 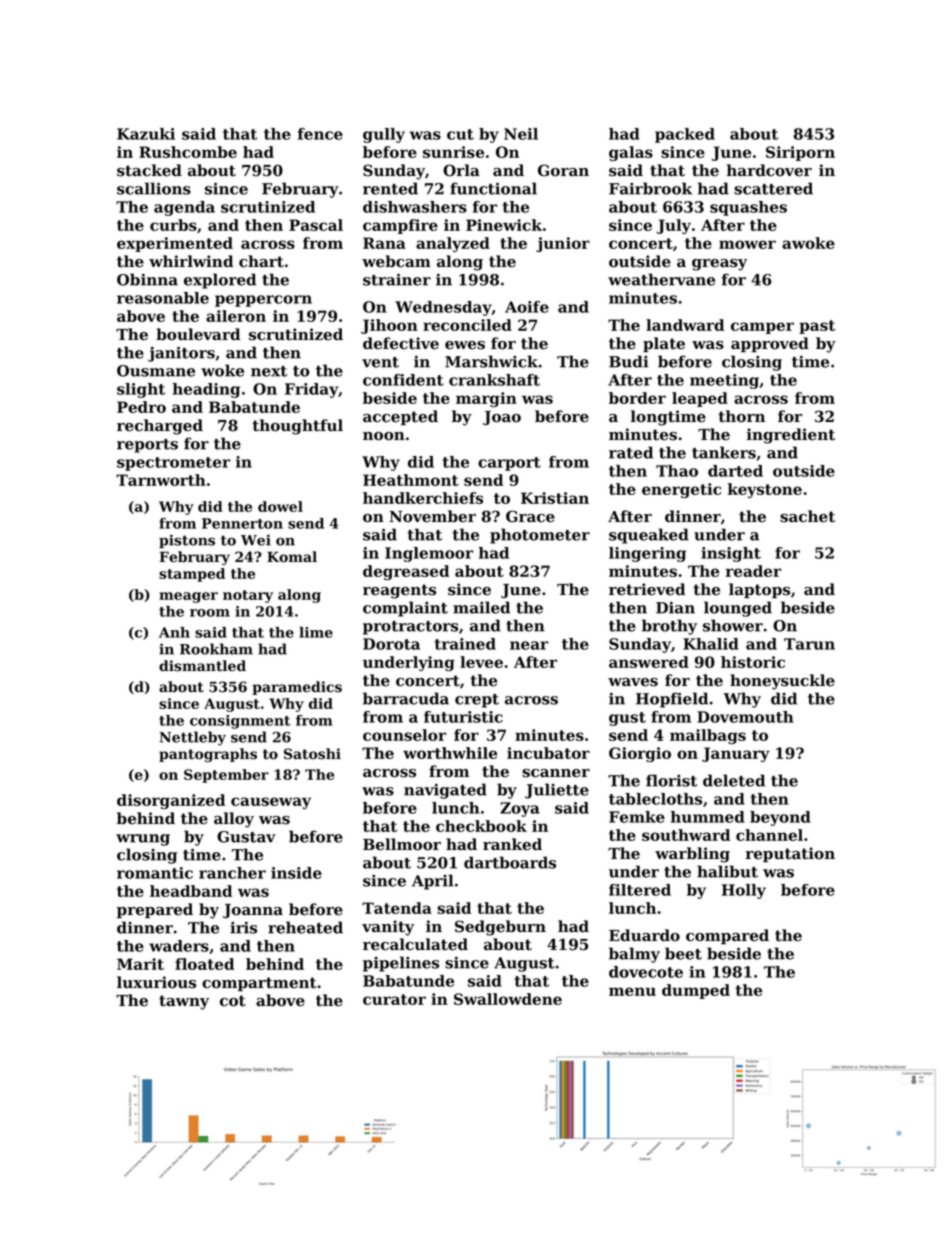 What do you see at coordinates (146, 134) in the image?
I see `Kazuki` at bounding box center [146, 134].
